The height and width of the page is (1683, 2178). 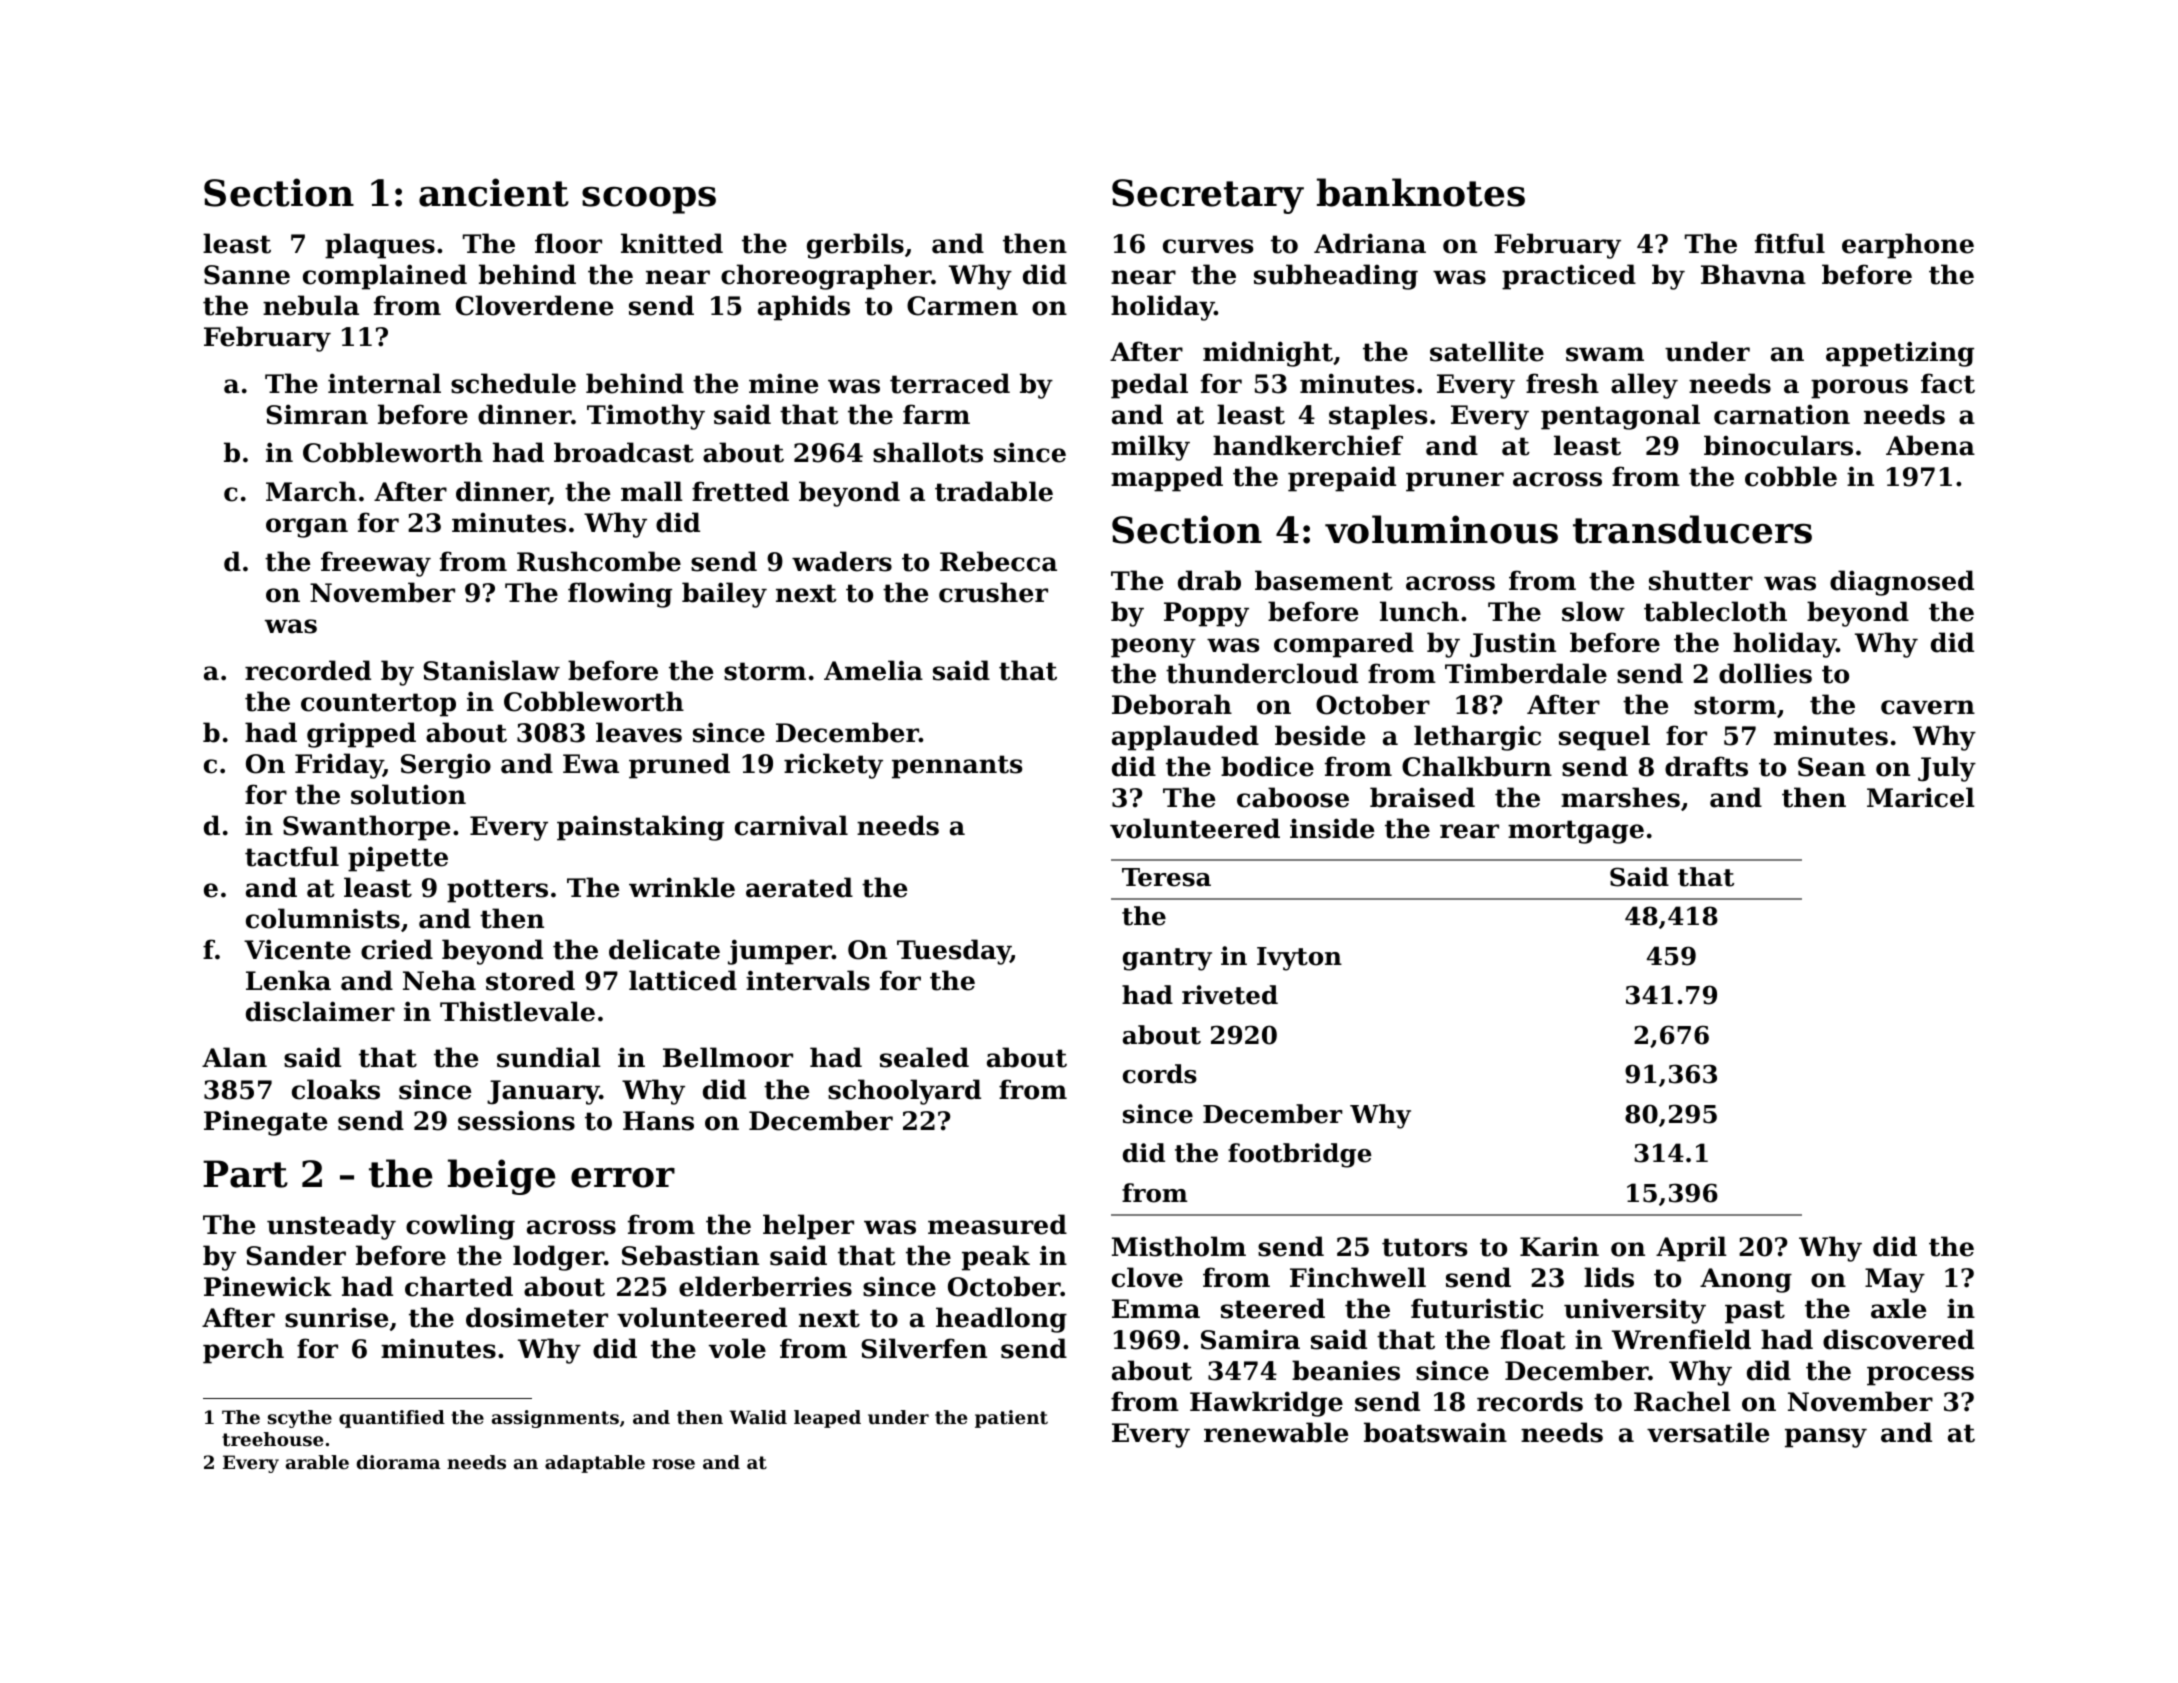 What do you see at coordinates (494, 192) in the page?
I see `ancient` at bounding box center [494, 192].
